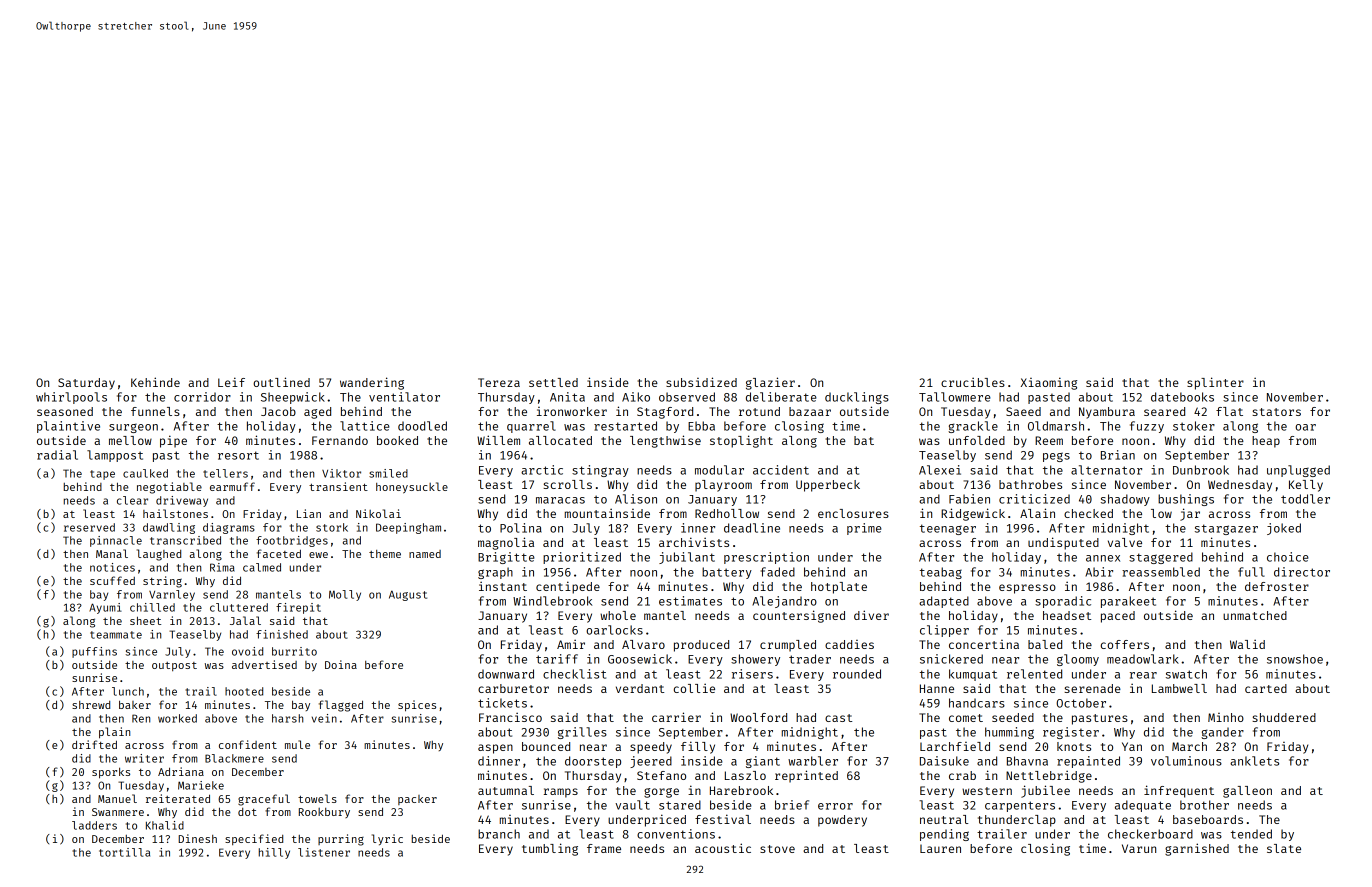 This page has height=887, width=1372. What do you see at coordinates (632, 805) in the page?
I see `vault` at bounding box center [632, 805].
